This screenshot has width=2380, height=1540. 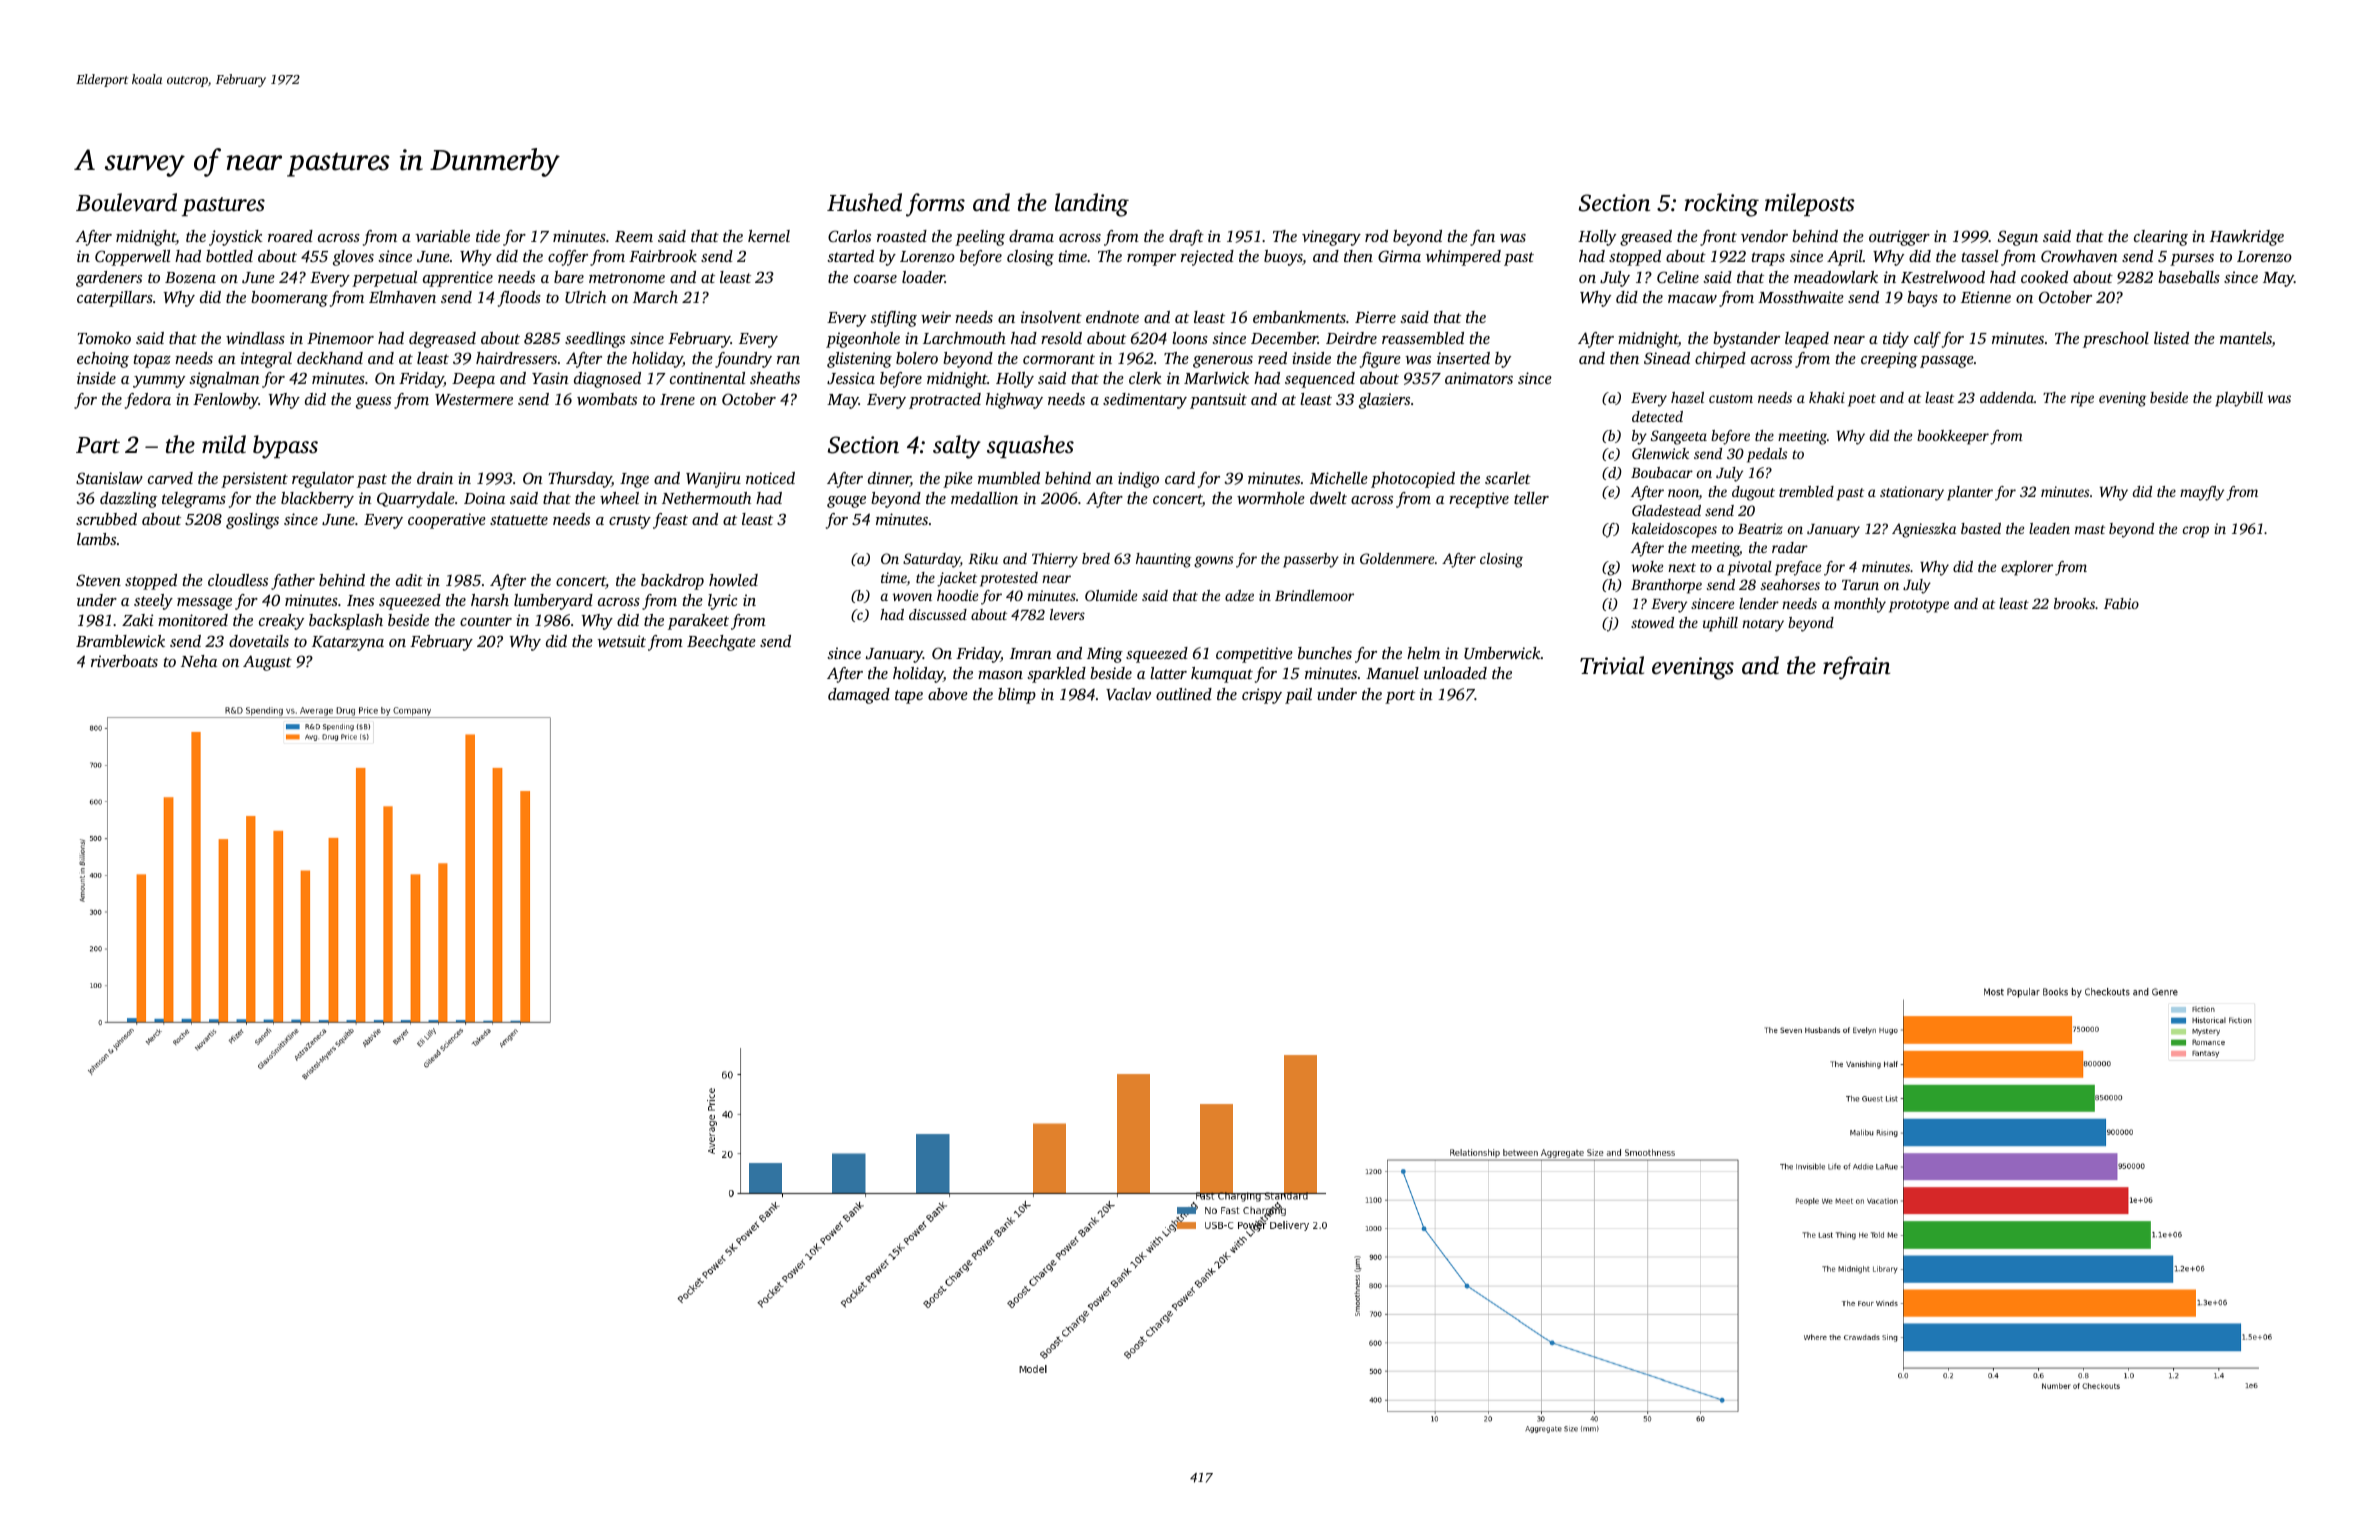 I want to click on Irene, so click(x=677, y=399).
